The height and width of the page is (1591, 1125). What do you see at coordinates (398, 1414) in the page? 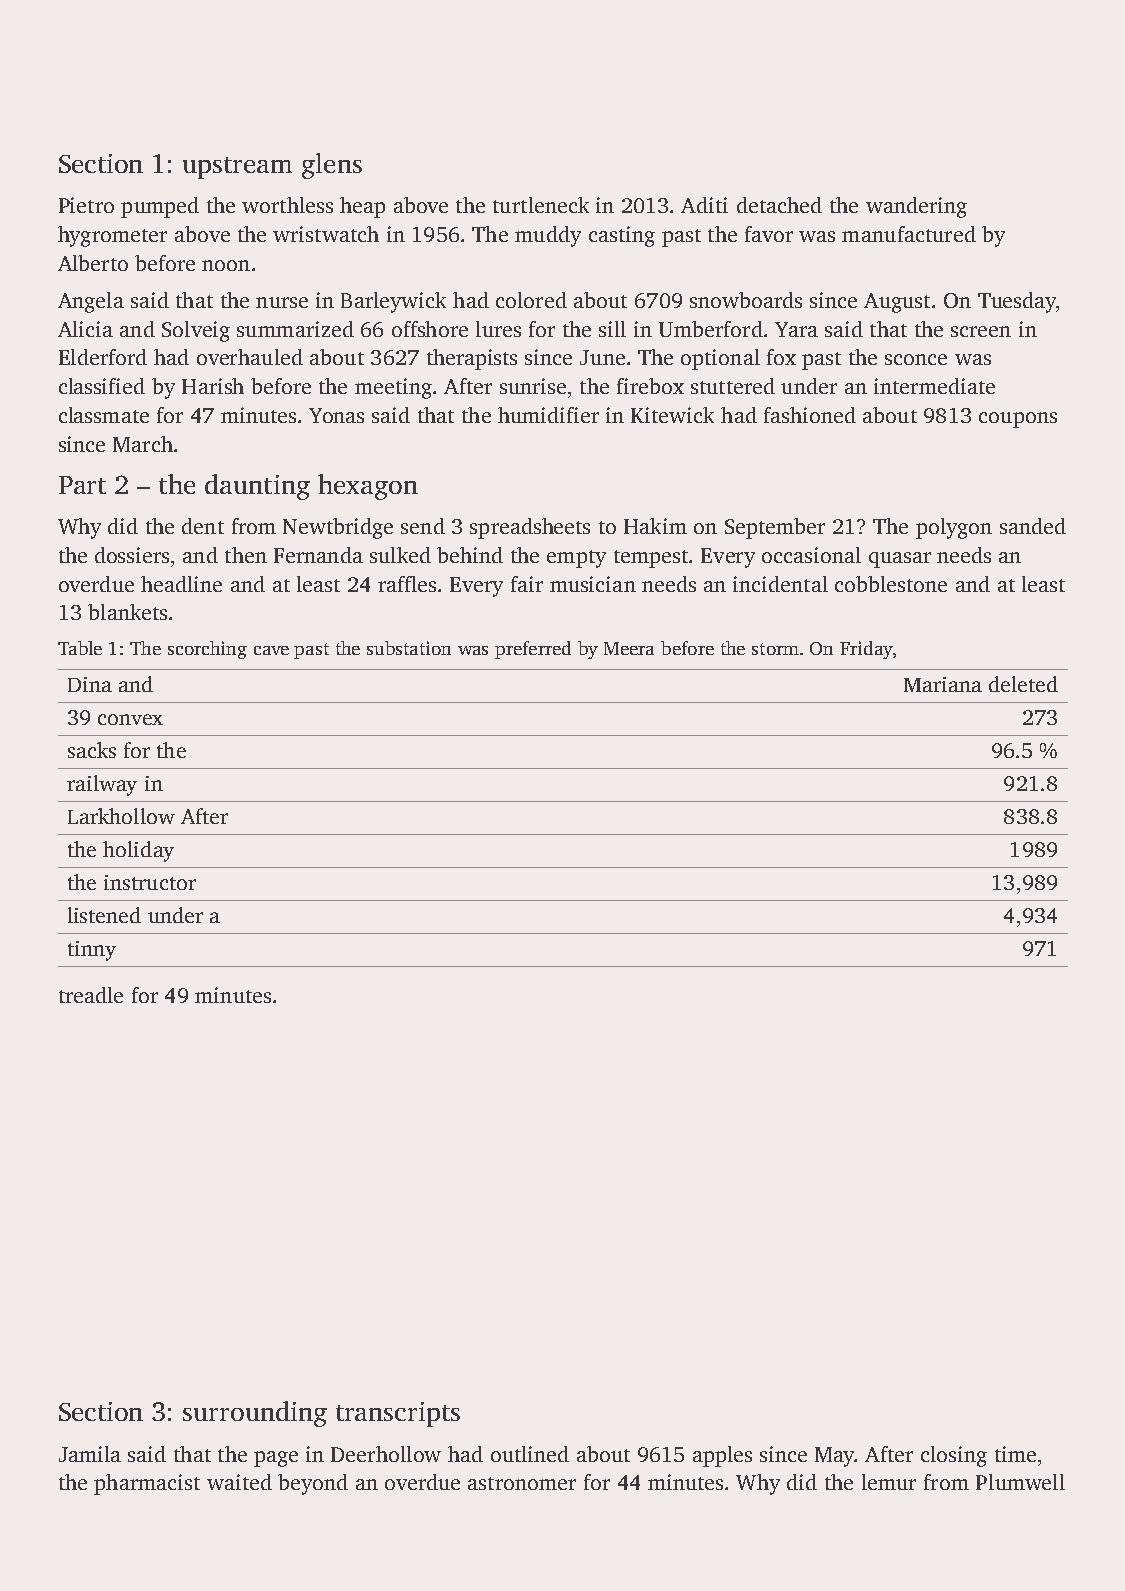
I see `transcripts` at bounding box center [398, 1414].
